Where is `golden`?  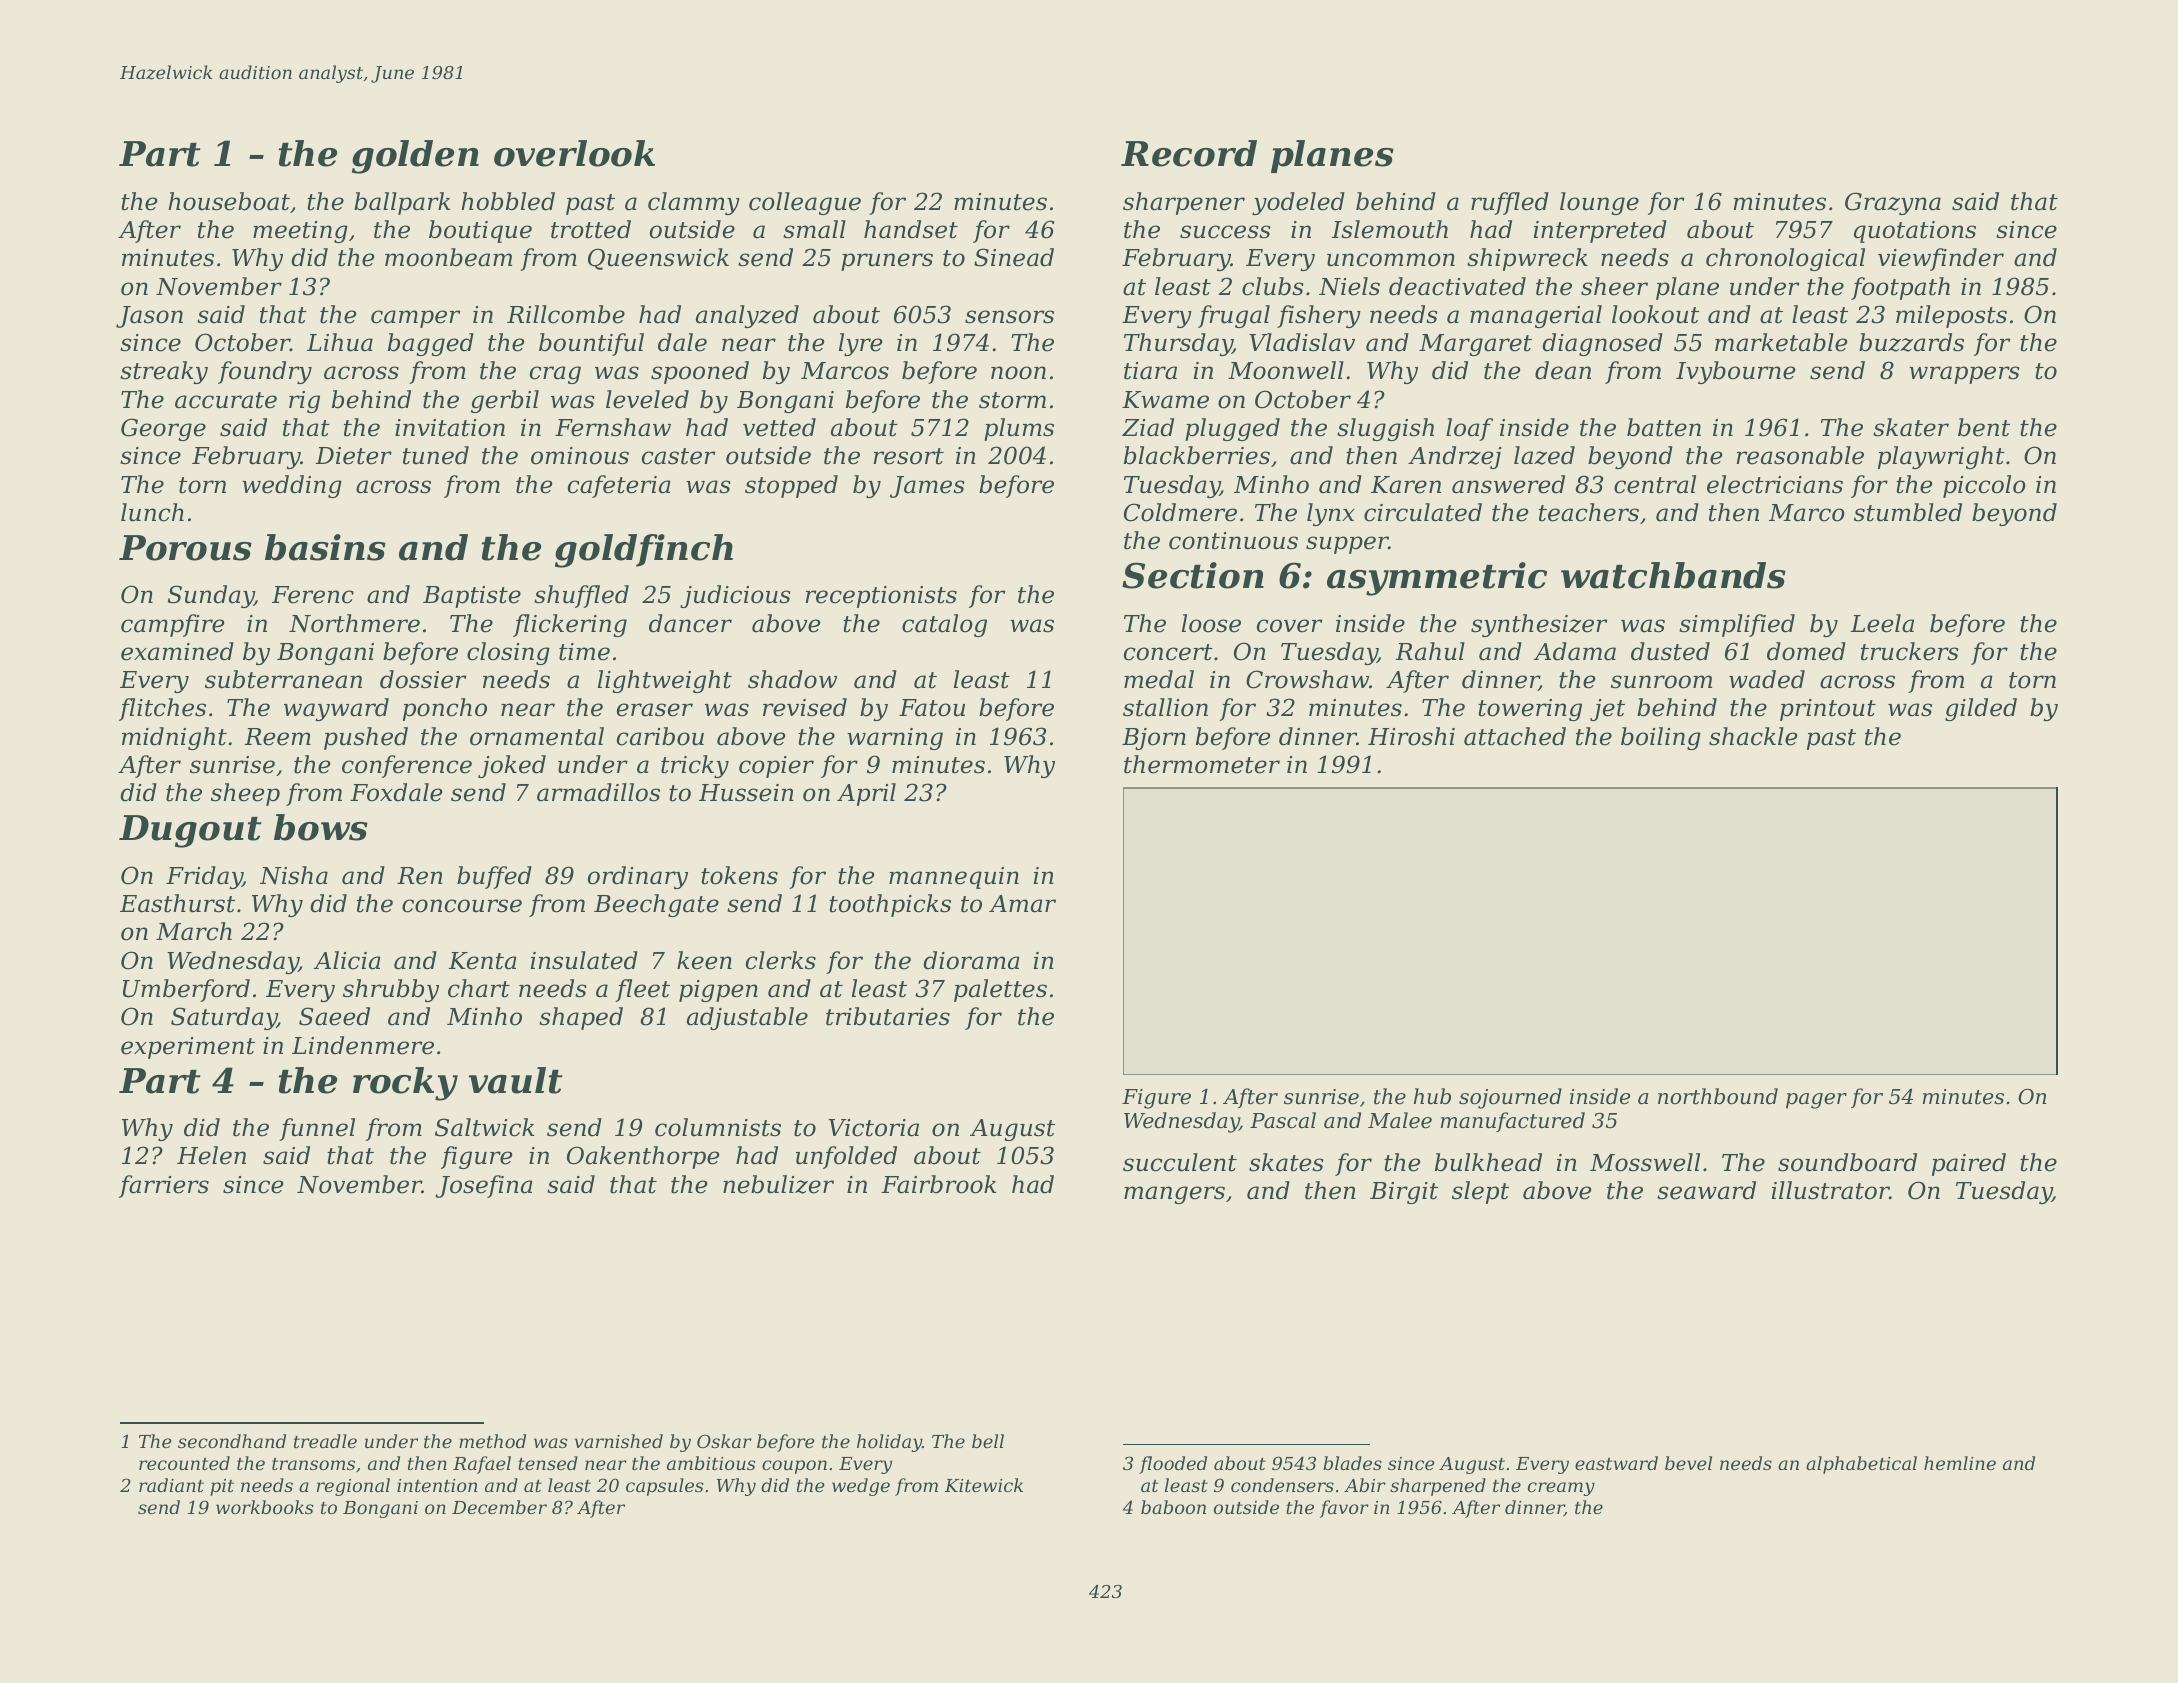
golden is located at coordinates (415, 157).
